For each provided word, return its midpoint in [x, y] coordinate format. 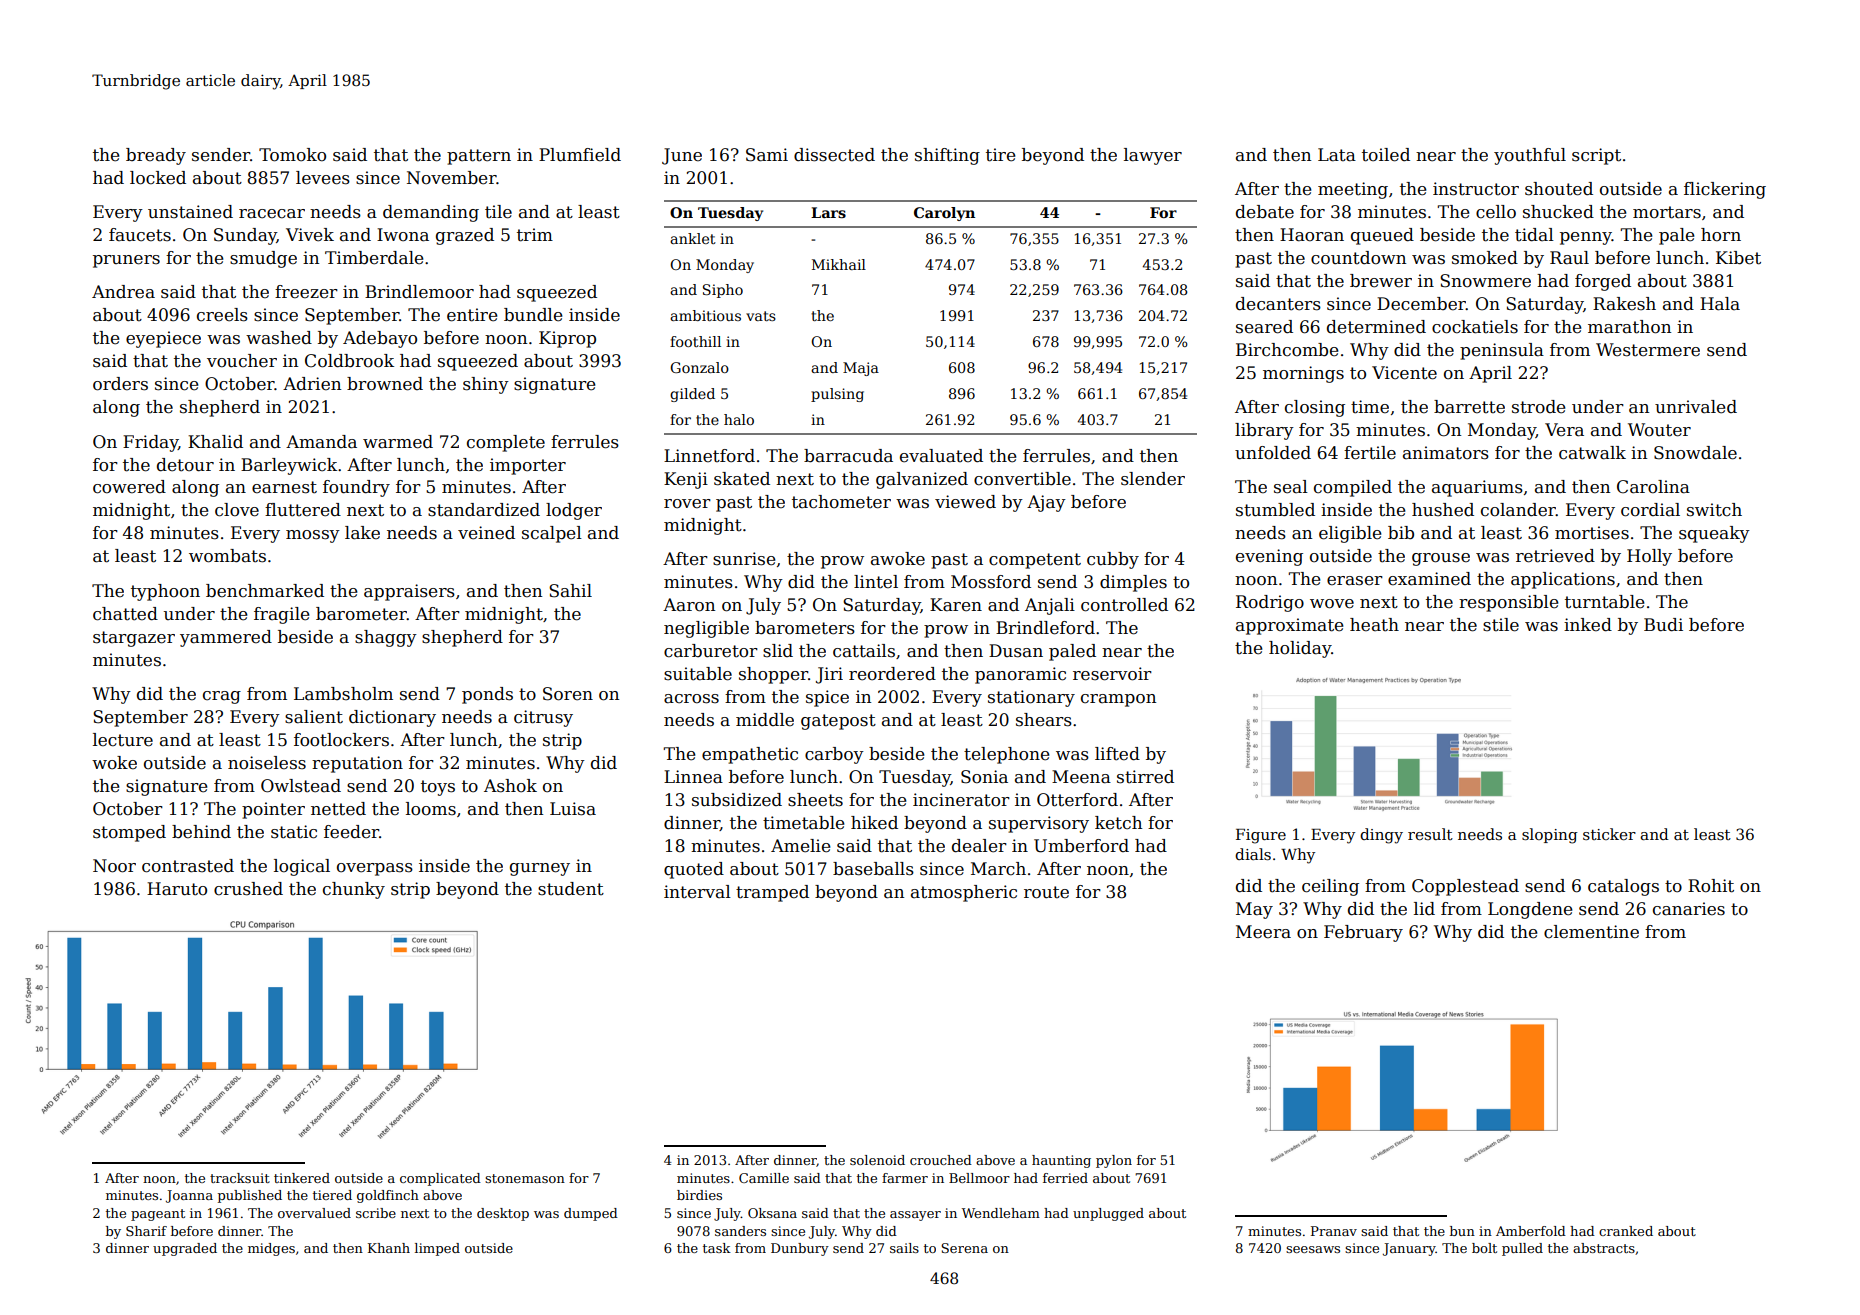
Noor [114, 866]
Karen [956, 605]
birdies [699, 1195]
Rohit [1711, 886]
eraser [1355, 581]
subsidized [737, 800]
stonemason [525, 1178]
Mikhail [839, 264]
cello [1496, 212]
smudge [263, 259]
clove [237, 510]
